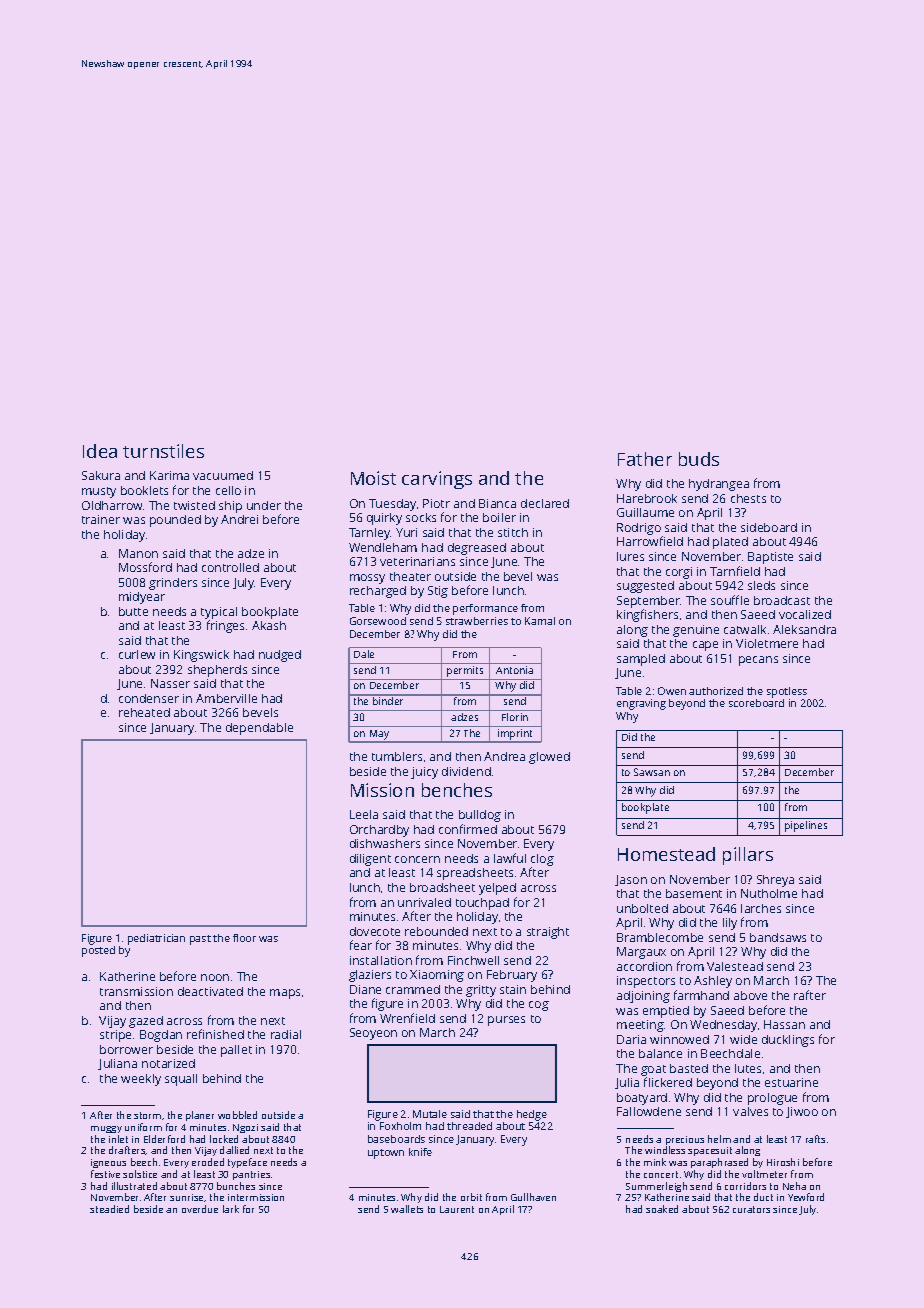 The height and width of the screenshot is (1308, 924). Describe the element at coordinates (406, 532) in the screenshot. I see `Yuri` at that location.
